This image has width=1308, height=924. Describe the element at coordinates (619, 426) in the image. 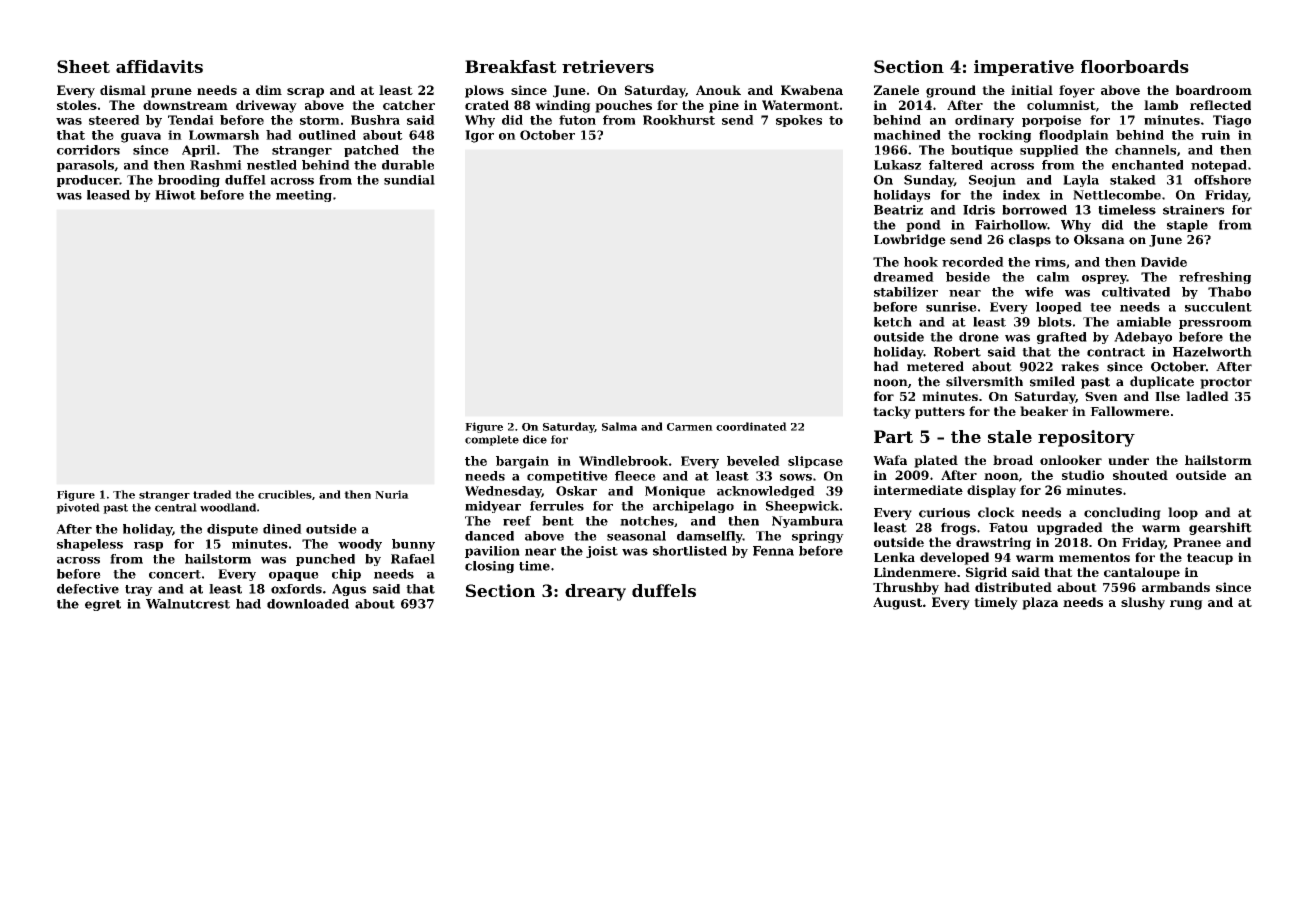

I see `Salma` at that location.
